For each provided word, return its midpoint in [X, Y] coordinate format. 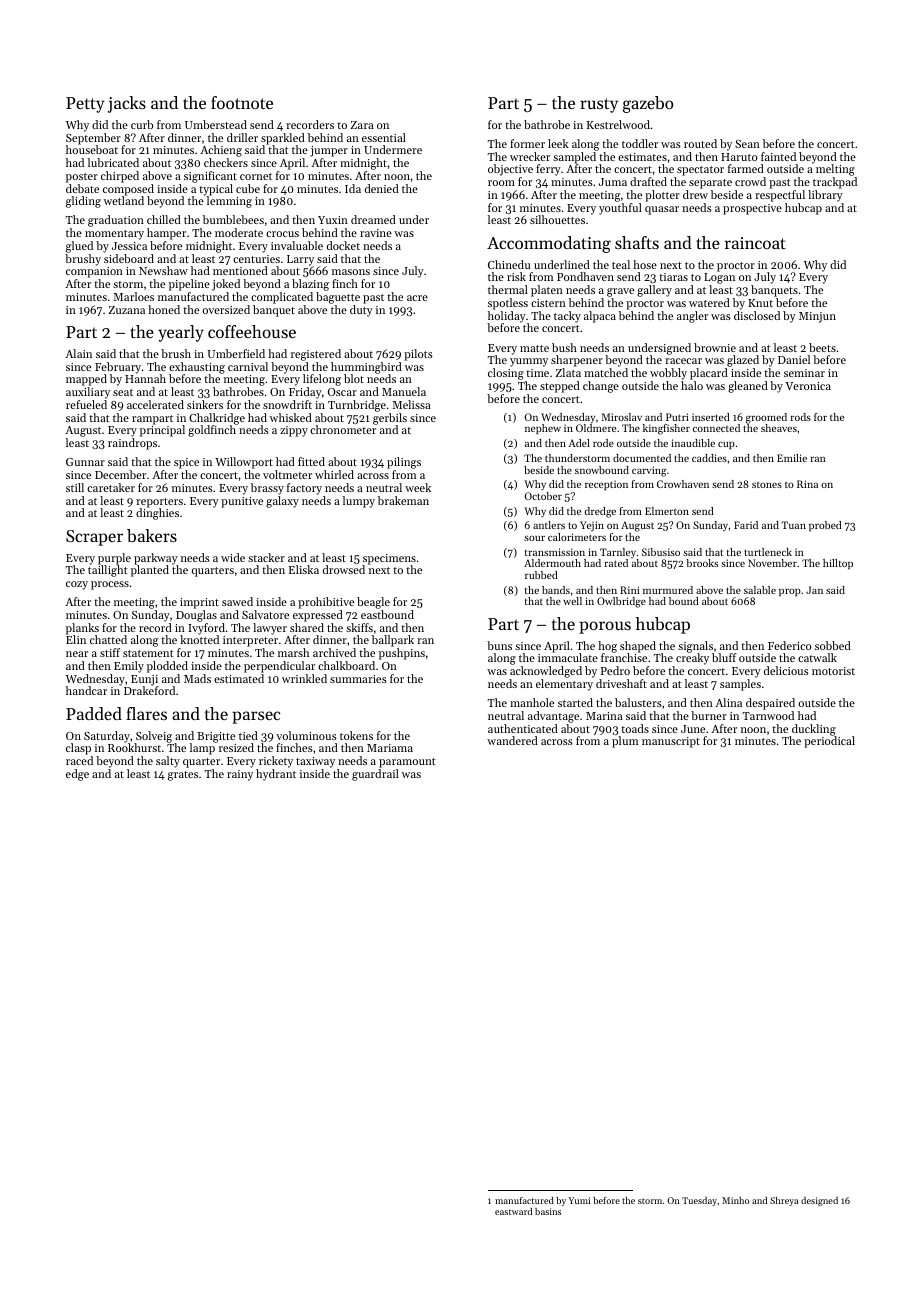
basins [548, 1211]
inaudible [693, 443]
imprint [199, 603]
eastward [513, 1211]
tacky [567, 317]
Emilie [792, 458]
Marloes [134, 296]
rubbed [541, 575]
